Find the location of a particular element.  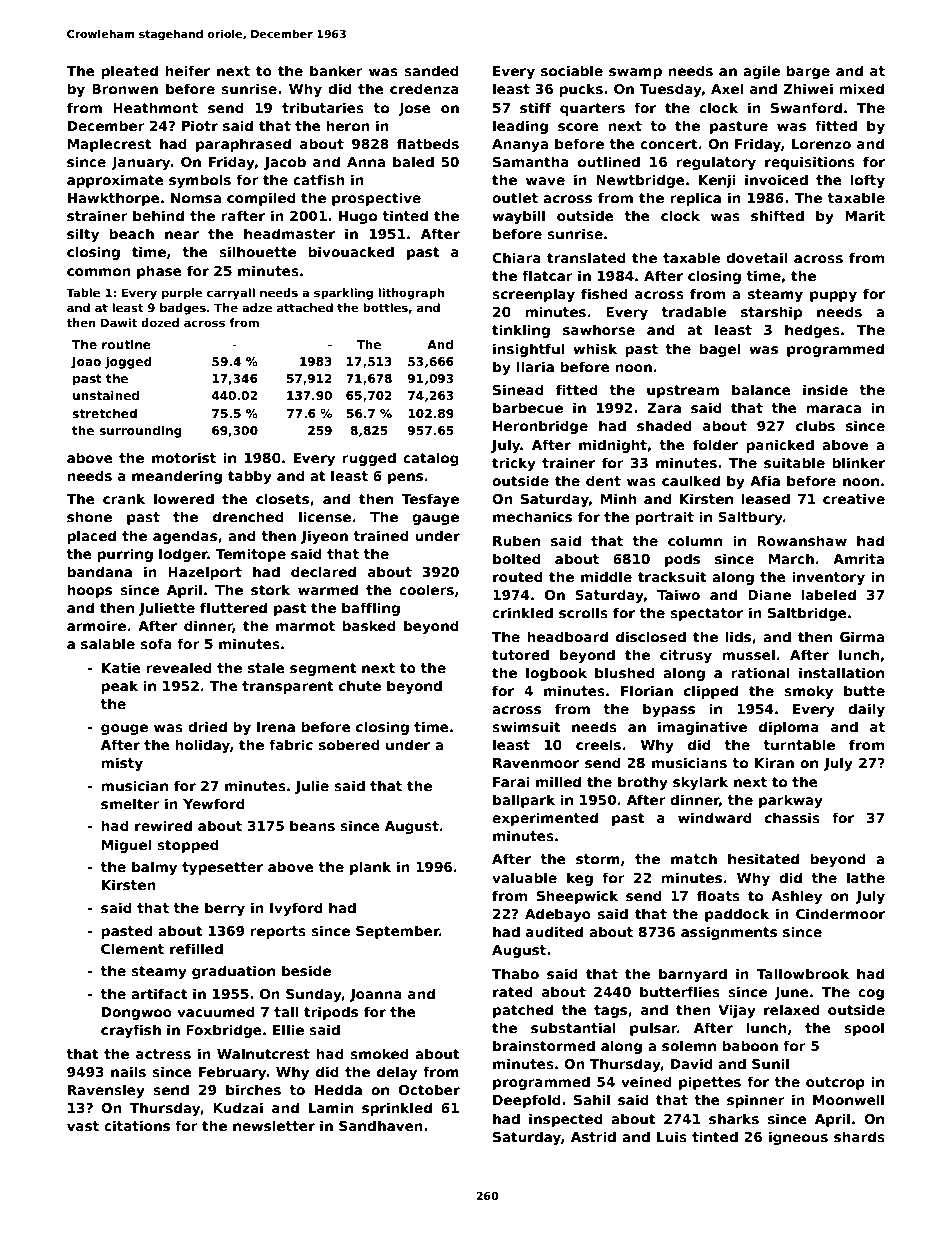

tricky is located at coordinates (514, 464).
